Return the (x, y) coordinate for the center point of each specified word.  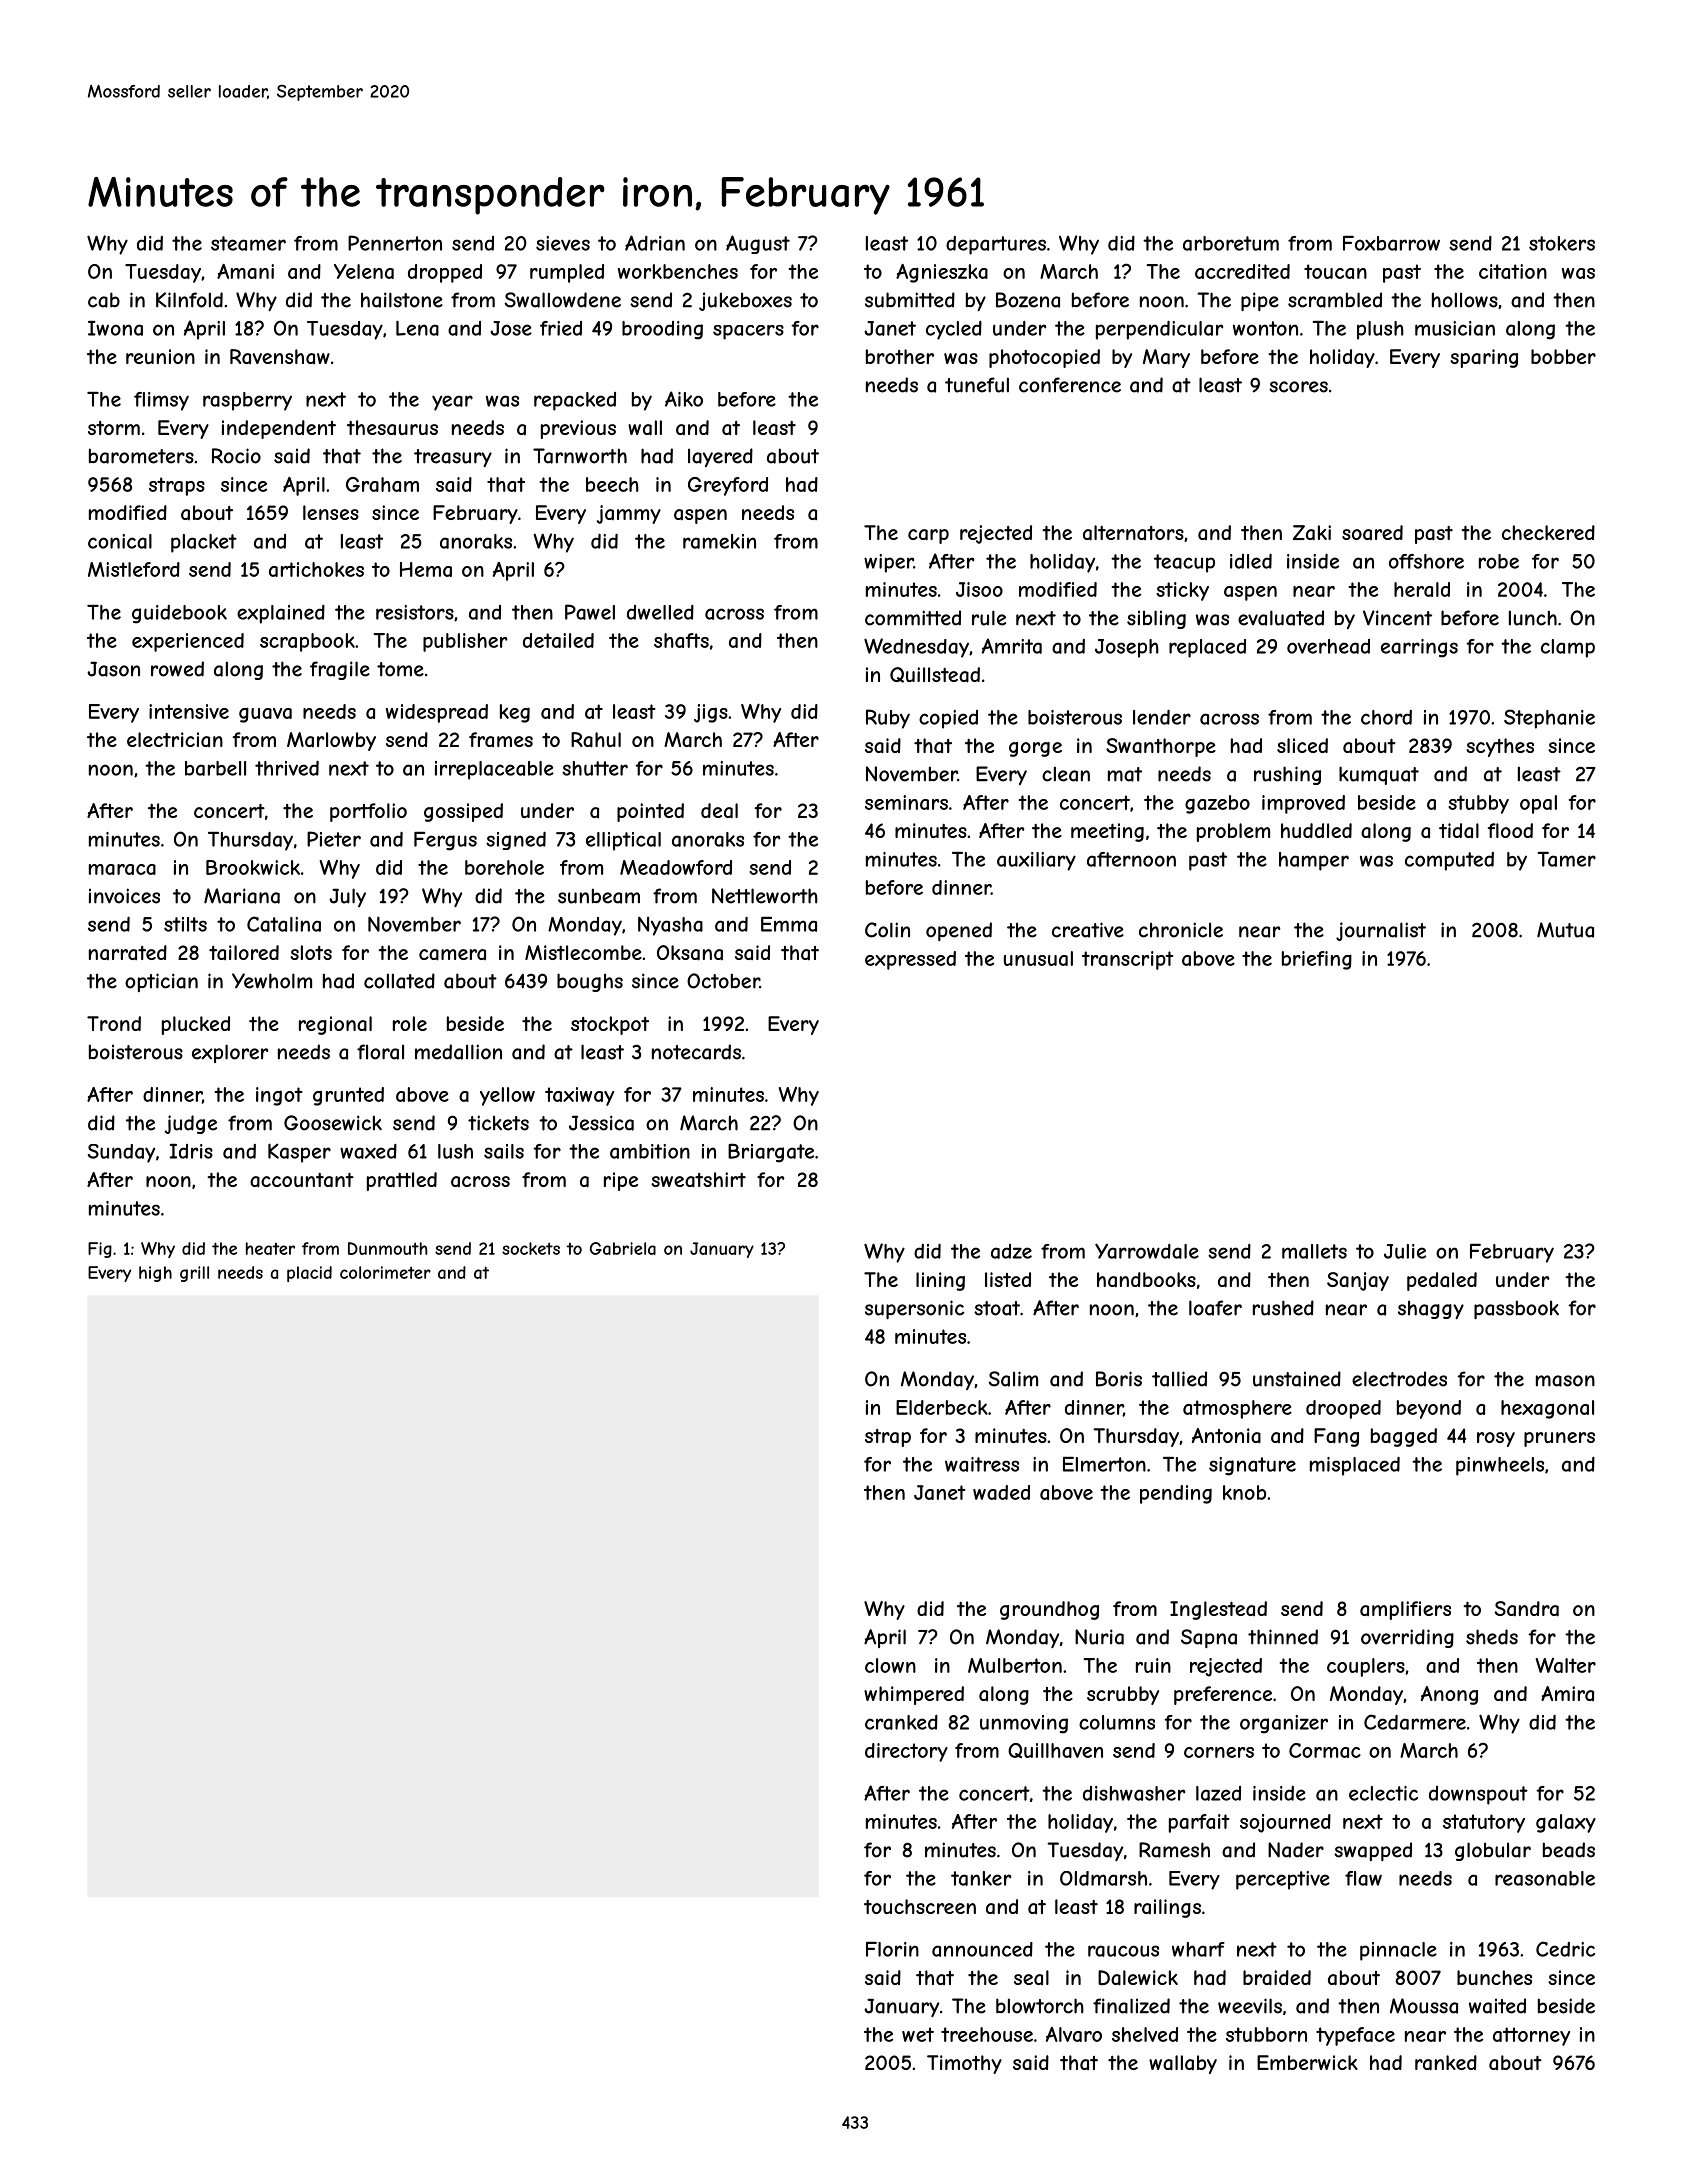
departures (996, 245)
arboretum (1231, 243)
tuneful (977, 385)
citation (1513, 271)
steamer (248, 243)
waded (1001, 1492)
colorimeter (385, 1272)
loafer (1215, 1308)
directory (906, 1752)
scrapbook (307, 642)
